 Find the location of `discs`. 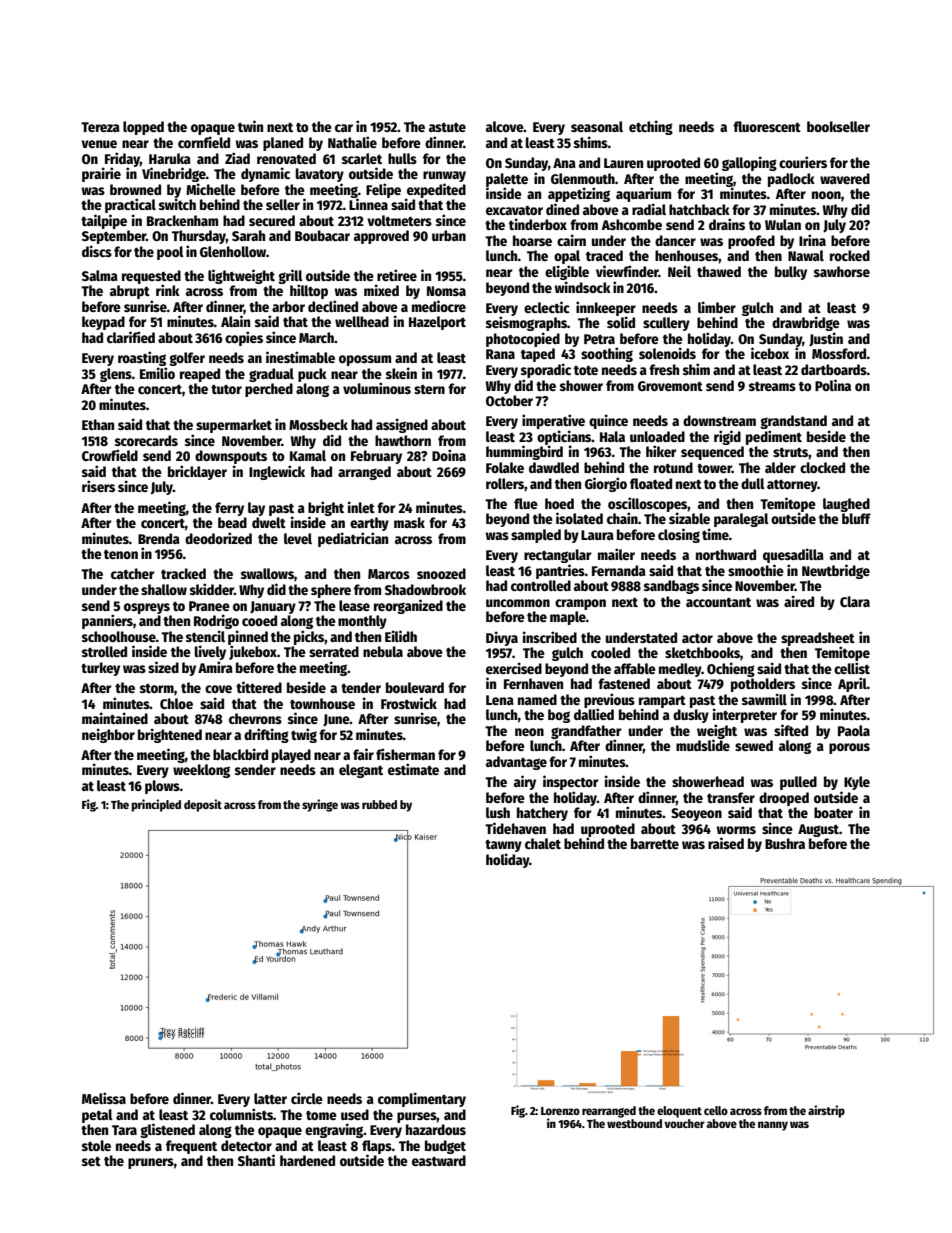

discs is located at coordinates (97, 251).
